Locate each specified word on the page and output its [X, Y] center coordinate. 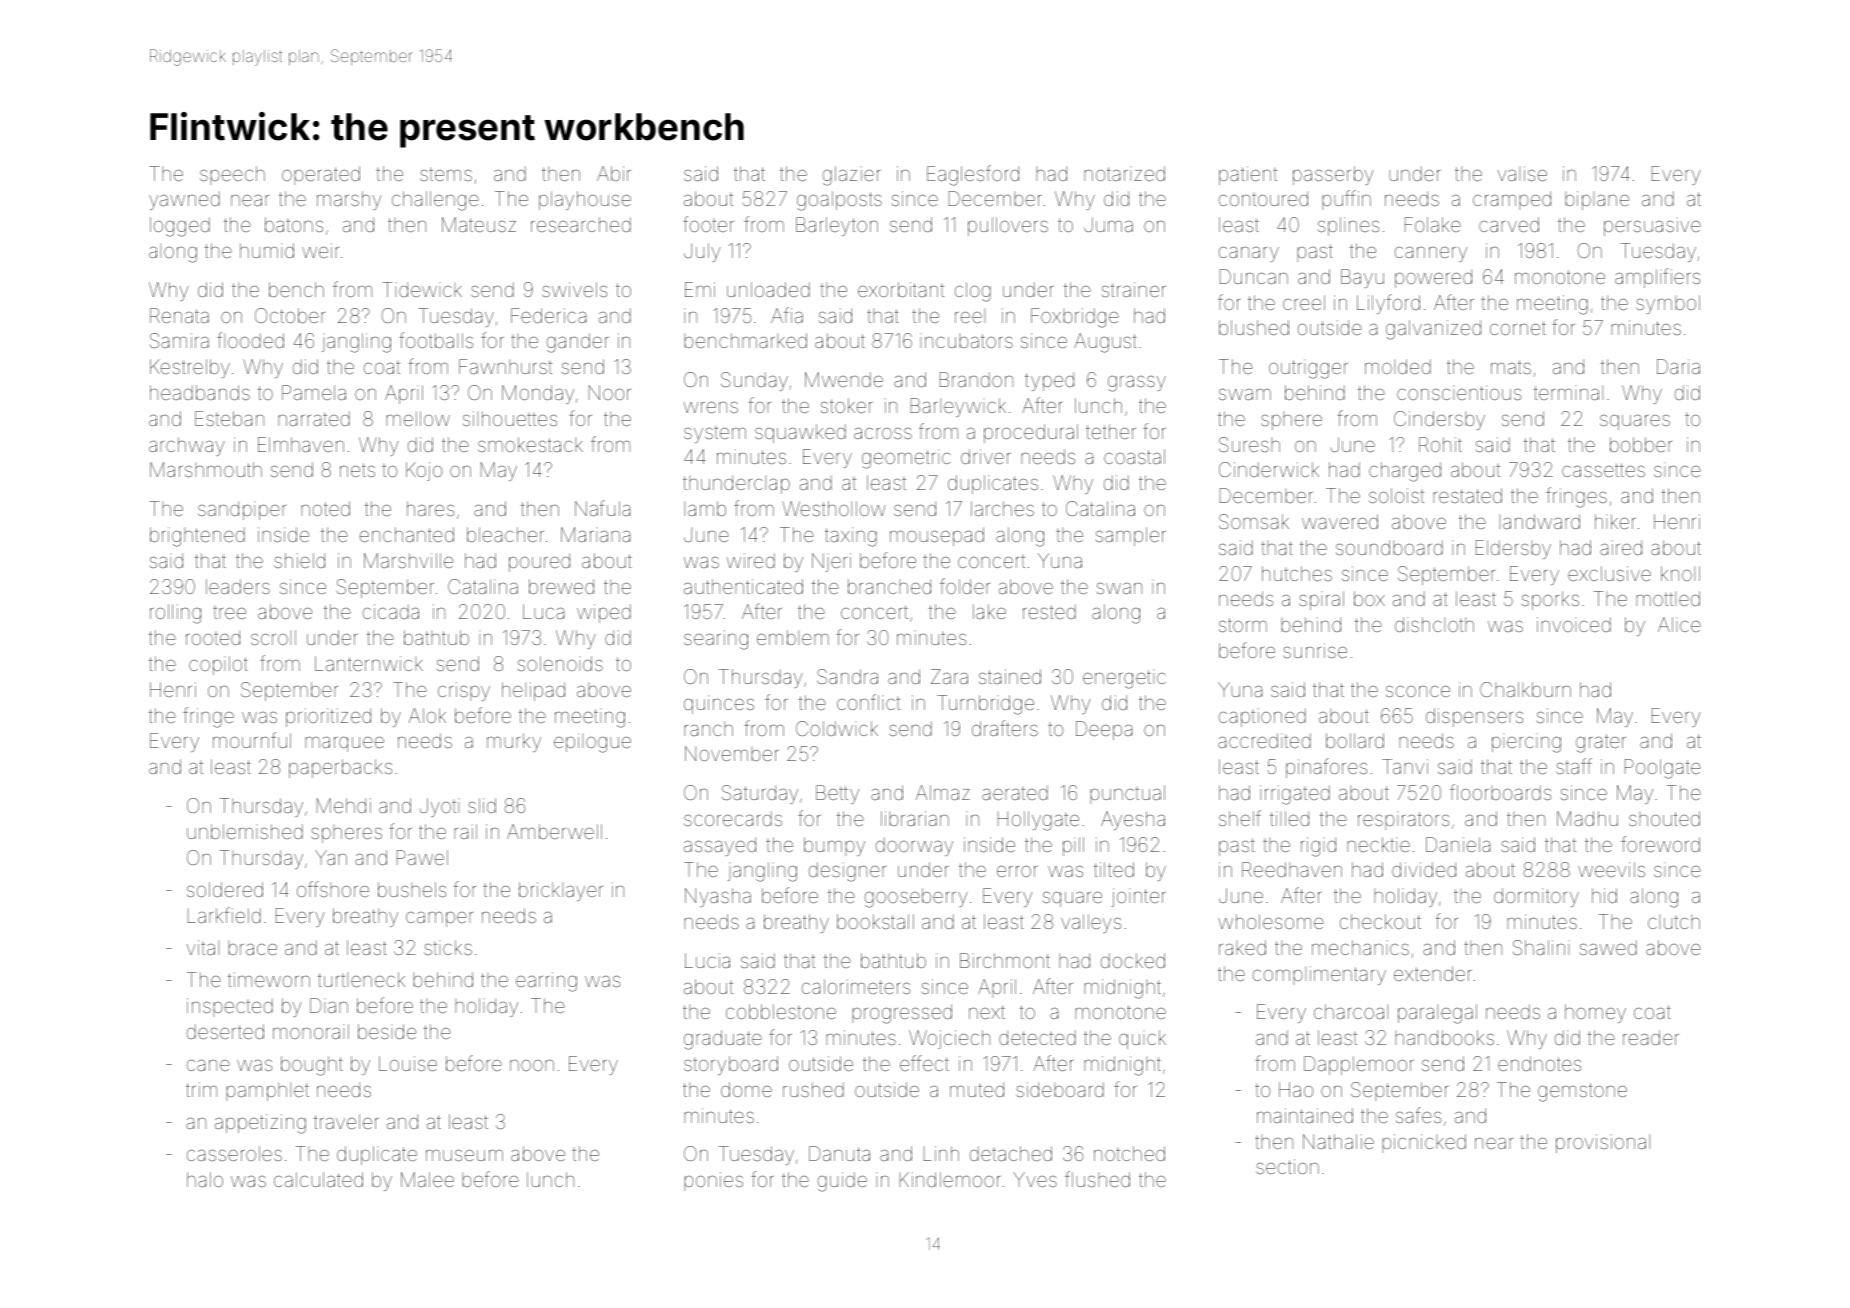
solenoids [560, 663]
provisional [1603, 1143]
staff [1574, 766]
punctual [1127, 794]
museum [464, 1155]
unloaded [768, 289]
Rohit [1440, 444]
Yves [1035, 1179]
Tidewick [422, 289]
